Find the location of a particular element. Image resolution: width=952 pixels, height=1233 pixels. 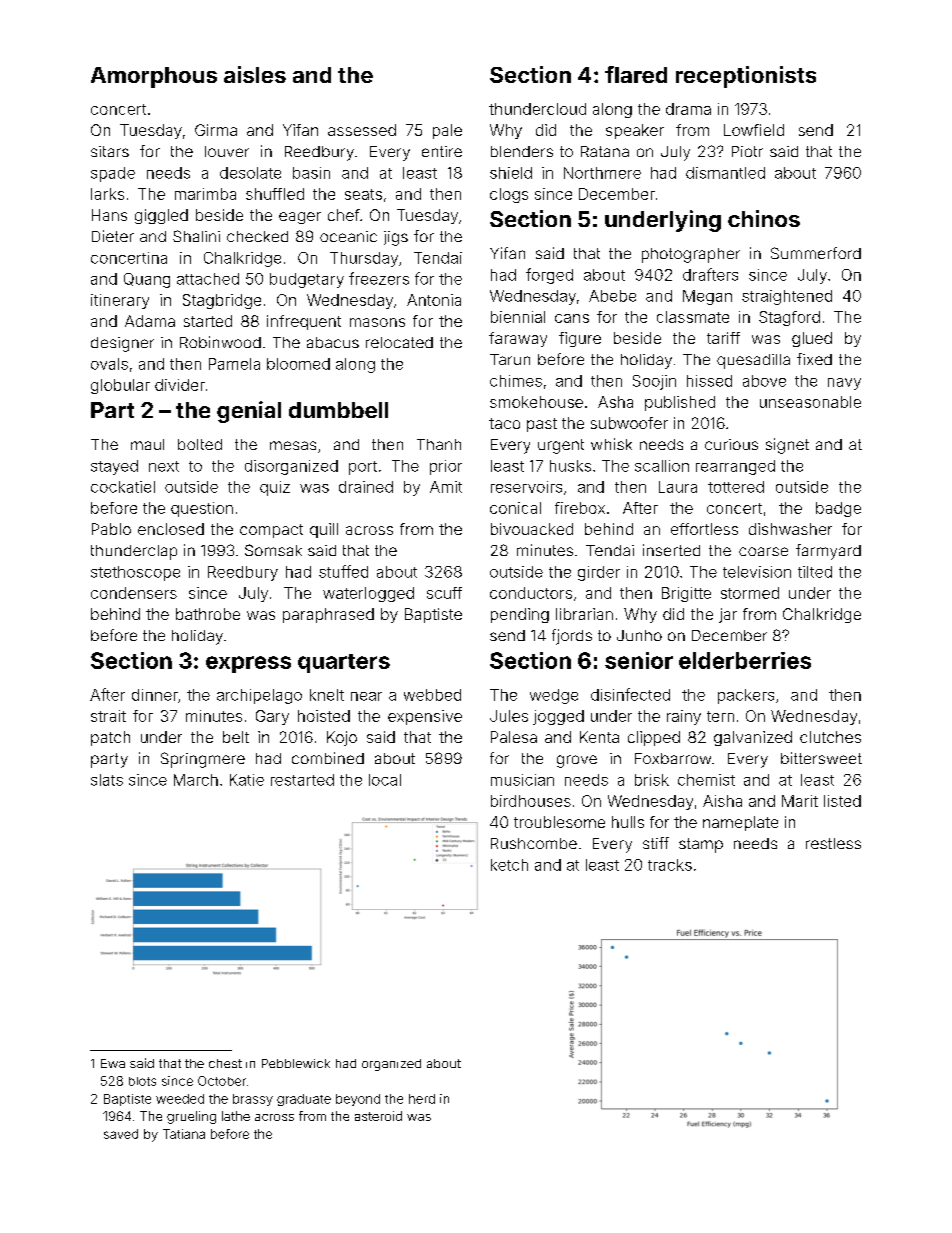

smokehouse is located at coordinates (536, 402).
